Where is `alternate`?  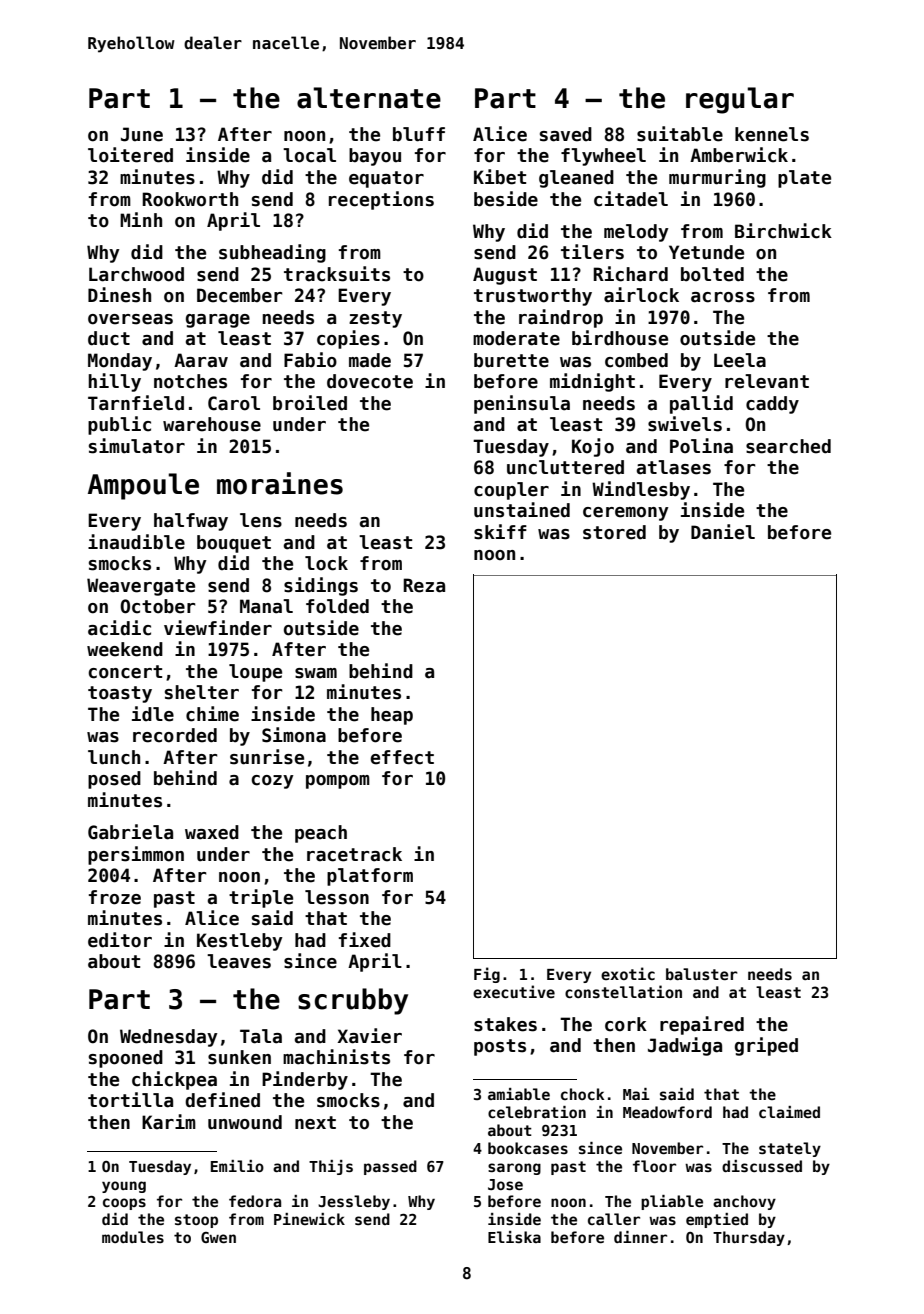 alternate is located at coordinates (369, 98).
